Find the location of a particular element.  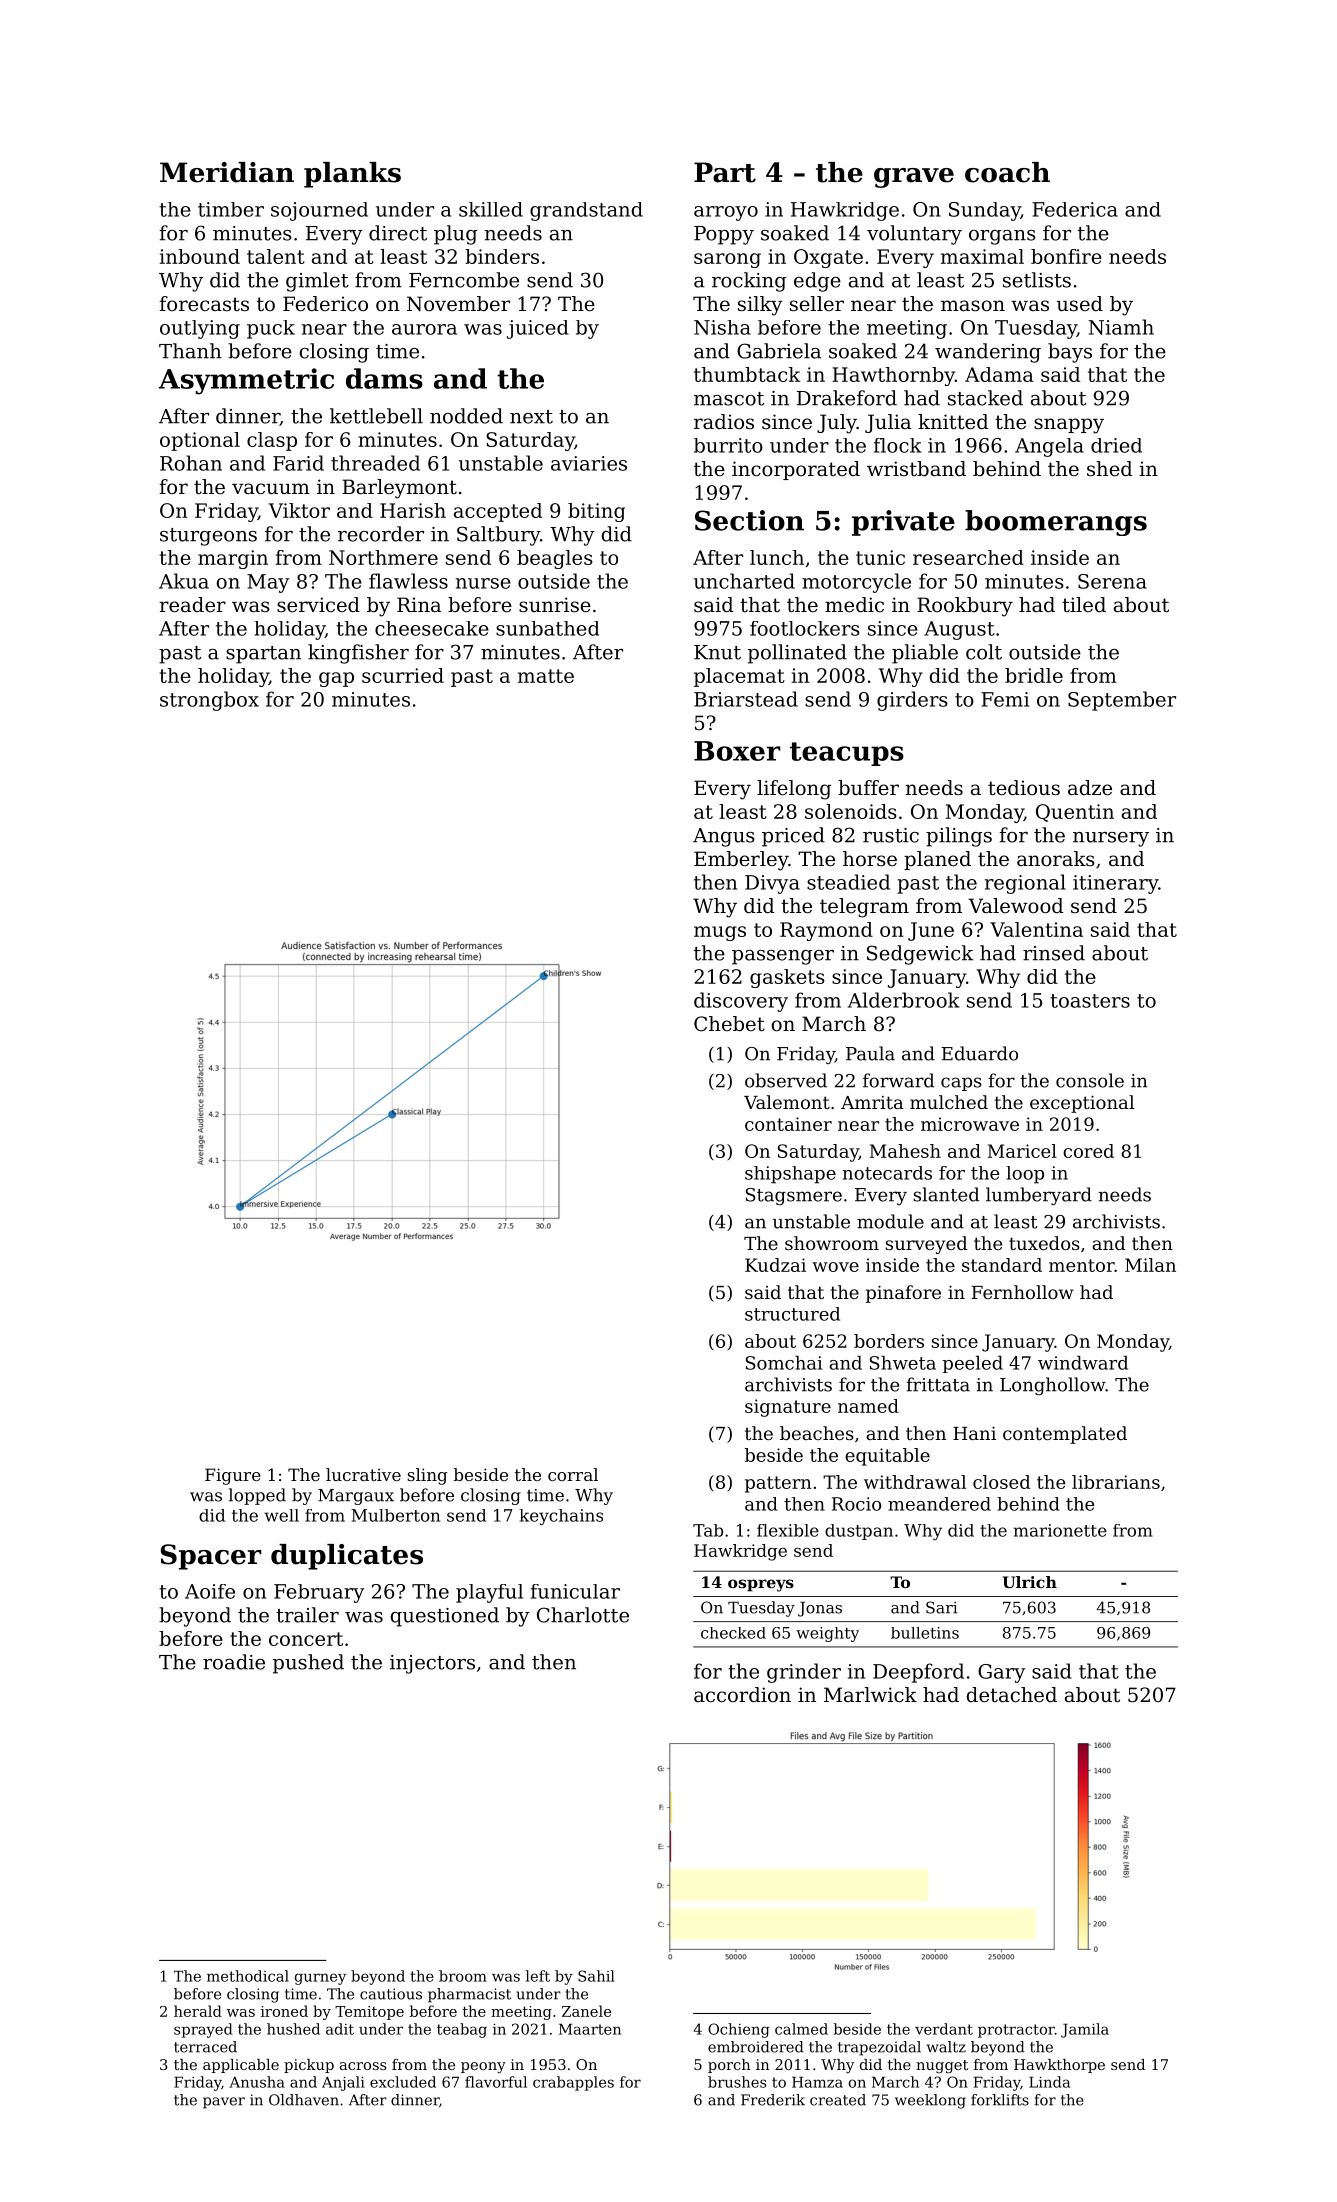

librarians is located at coordinates (1116, 1482).
